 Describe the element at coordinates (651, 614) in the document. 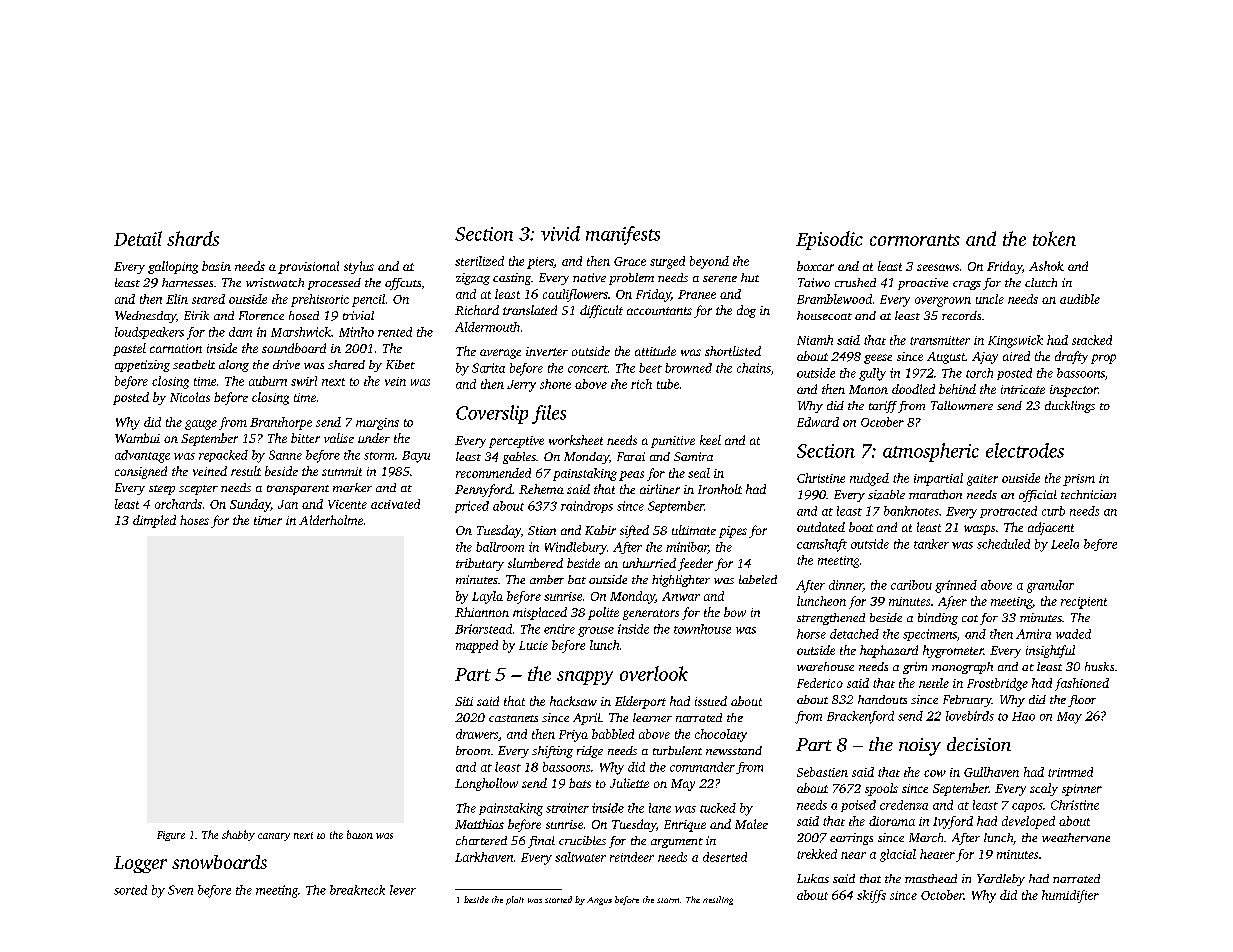

I see `generators` at that location.
